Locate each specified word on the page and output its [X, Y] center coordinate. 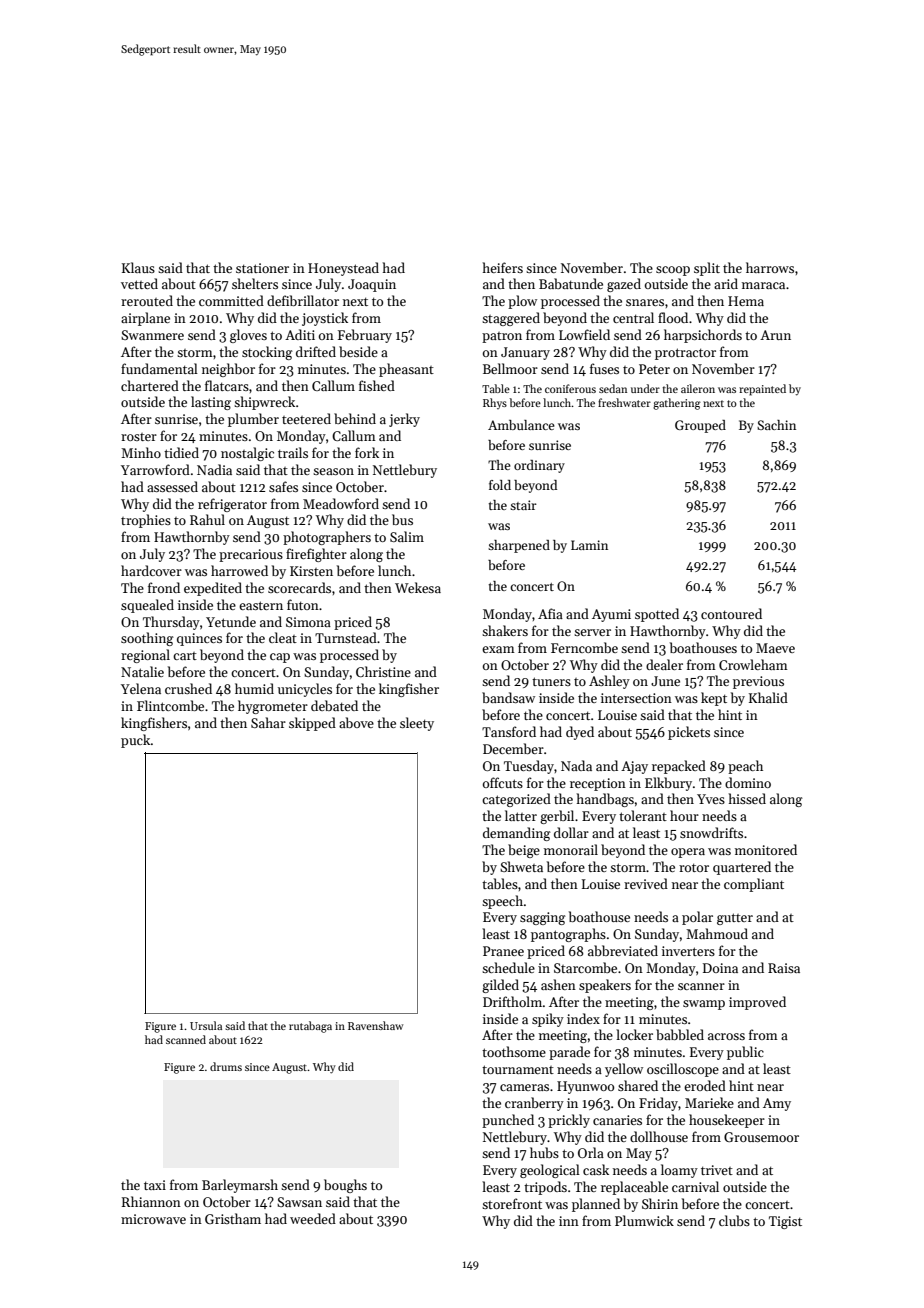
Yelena [141, 688]
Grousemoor [761, 1137]
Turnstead [346, 637]
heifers [503, 267]
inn [569, 1221]
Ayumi [611, 615]
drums [226, 1066]
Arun [775, 335]
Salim [407, 536]
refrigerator [232, 505]
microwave [153, 1219]
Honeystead [343, 269]
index [583, 1018]
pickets [689, 733]
